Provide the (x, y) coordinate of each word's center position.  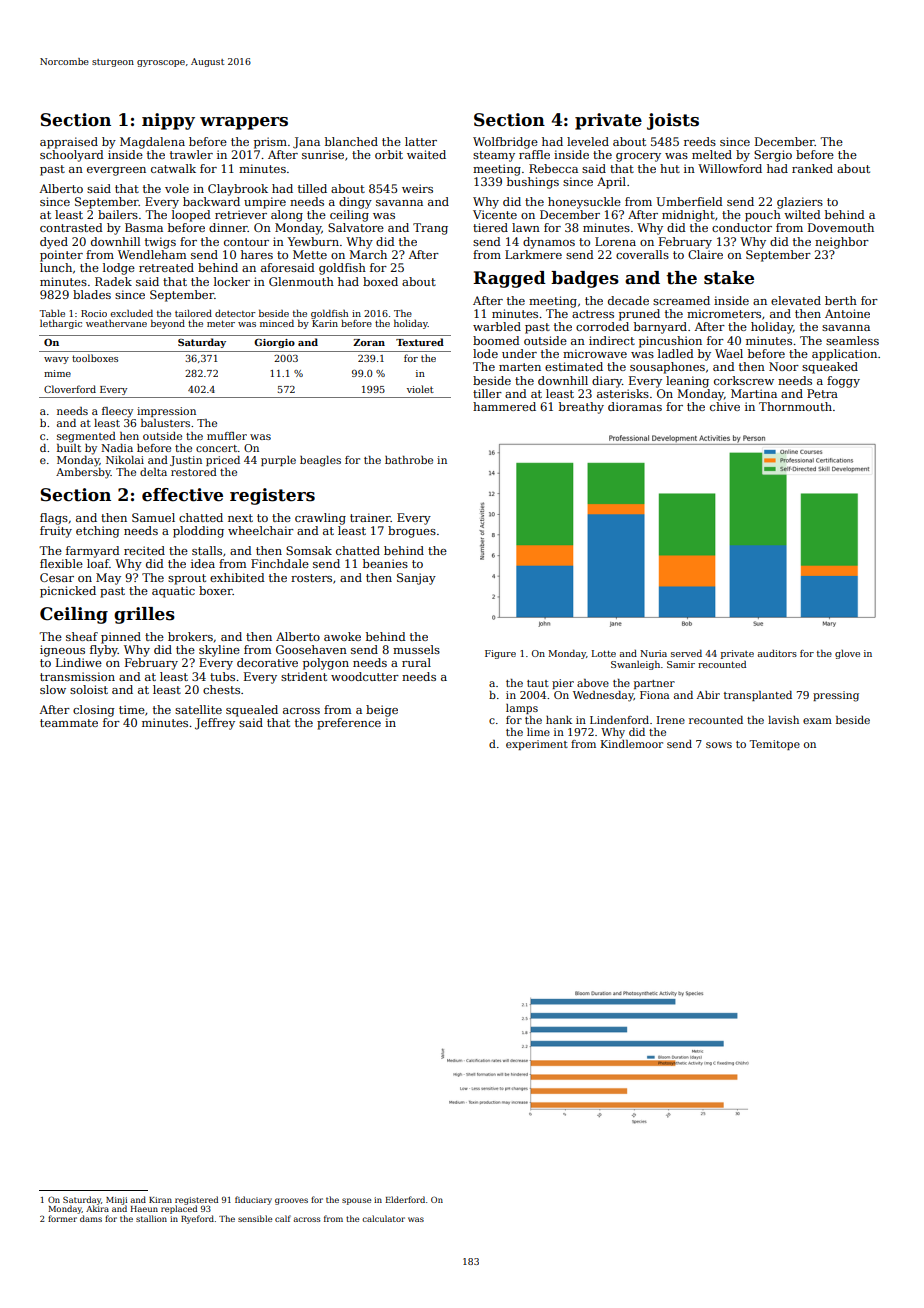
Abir (708, 695)
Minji (116, 1201)
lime (538, 732)
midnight (688, 216)
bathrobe (409, 460)
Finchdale (280, 563)
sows (719, 745)
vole (177, 188)
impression (166, 412)
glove (847, 654)
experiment (537, 745)
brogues (412, 532)
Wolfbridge (505, 143)
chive (725, 406)
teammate (69, 723)
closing (94, 711)
